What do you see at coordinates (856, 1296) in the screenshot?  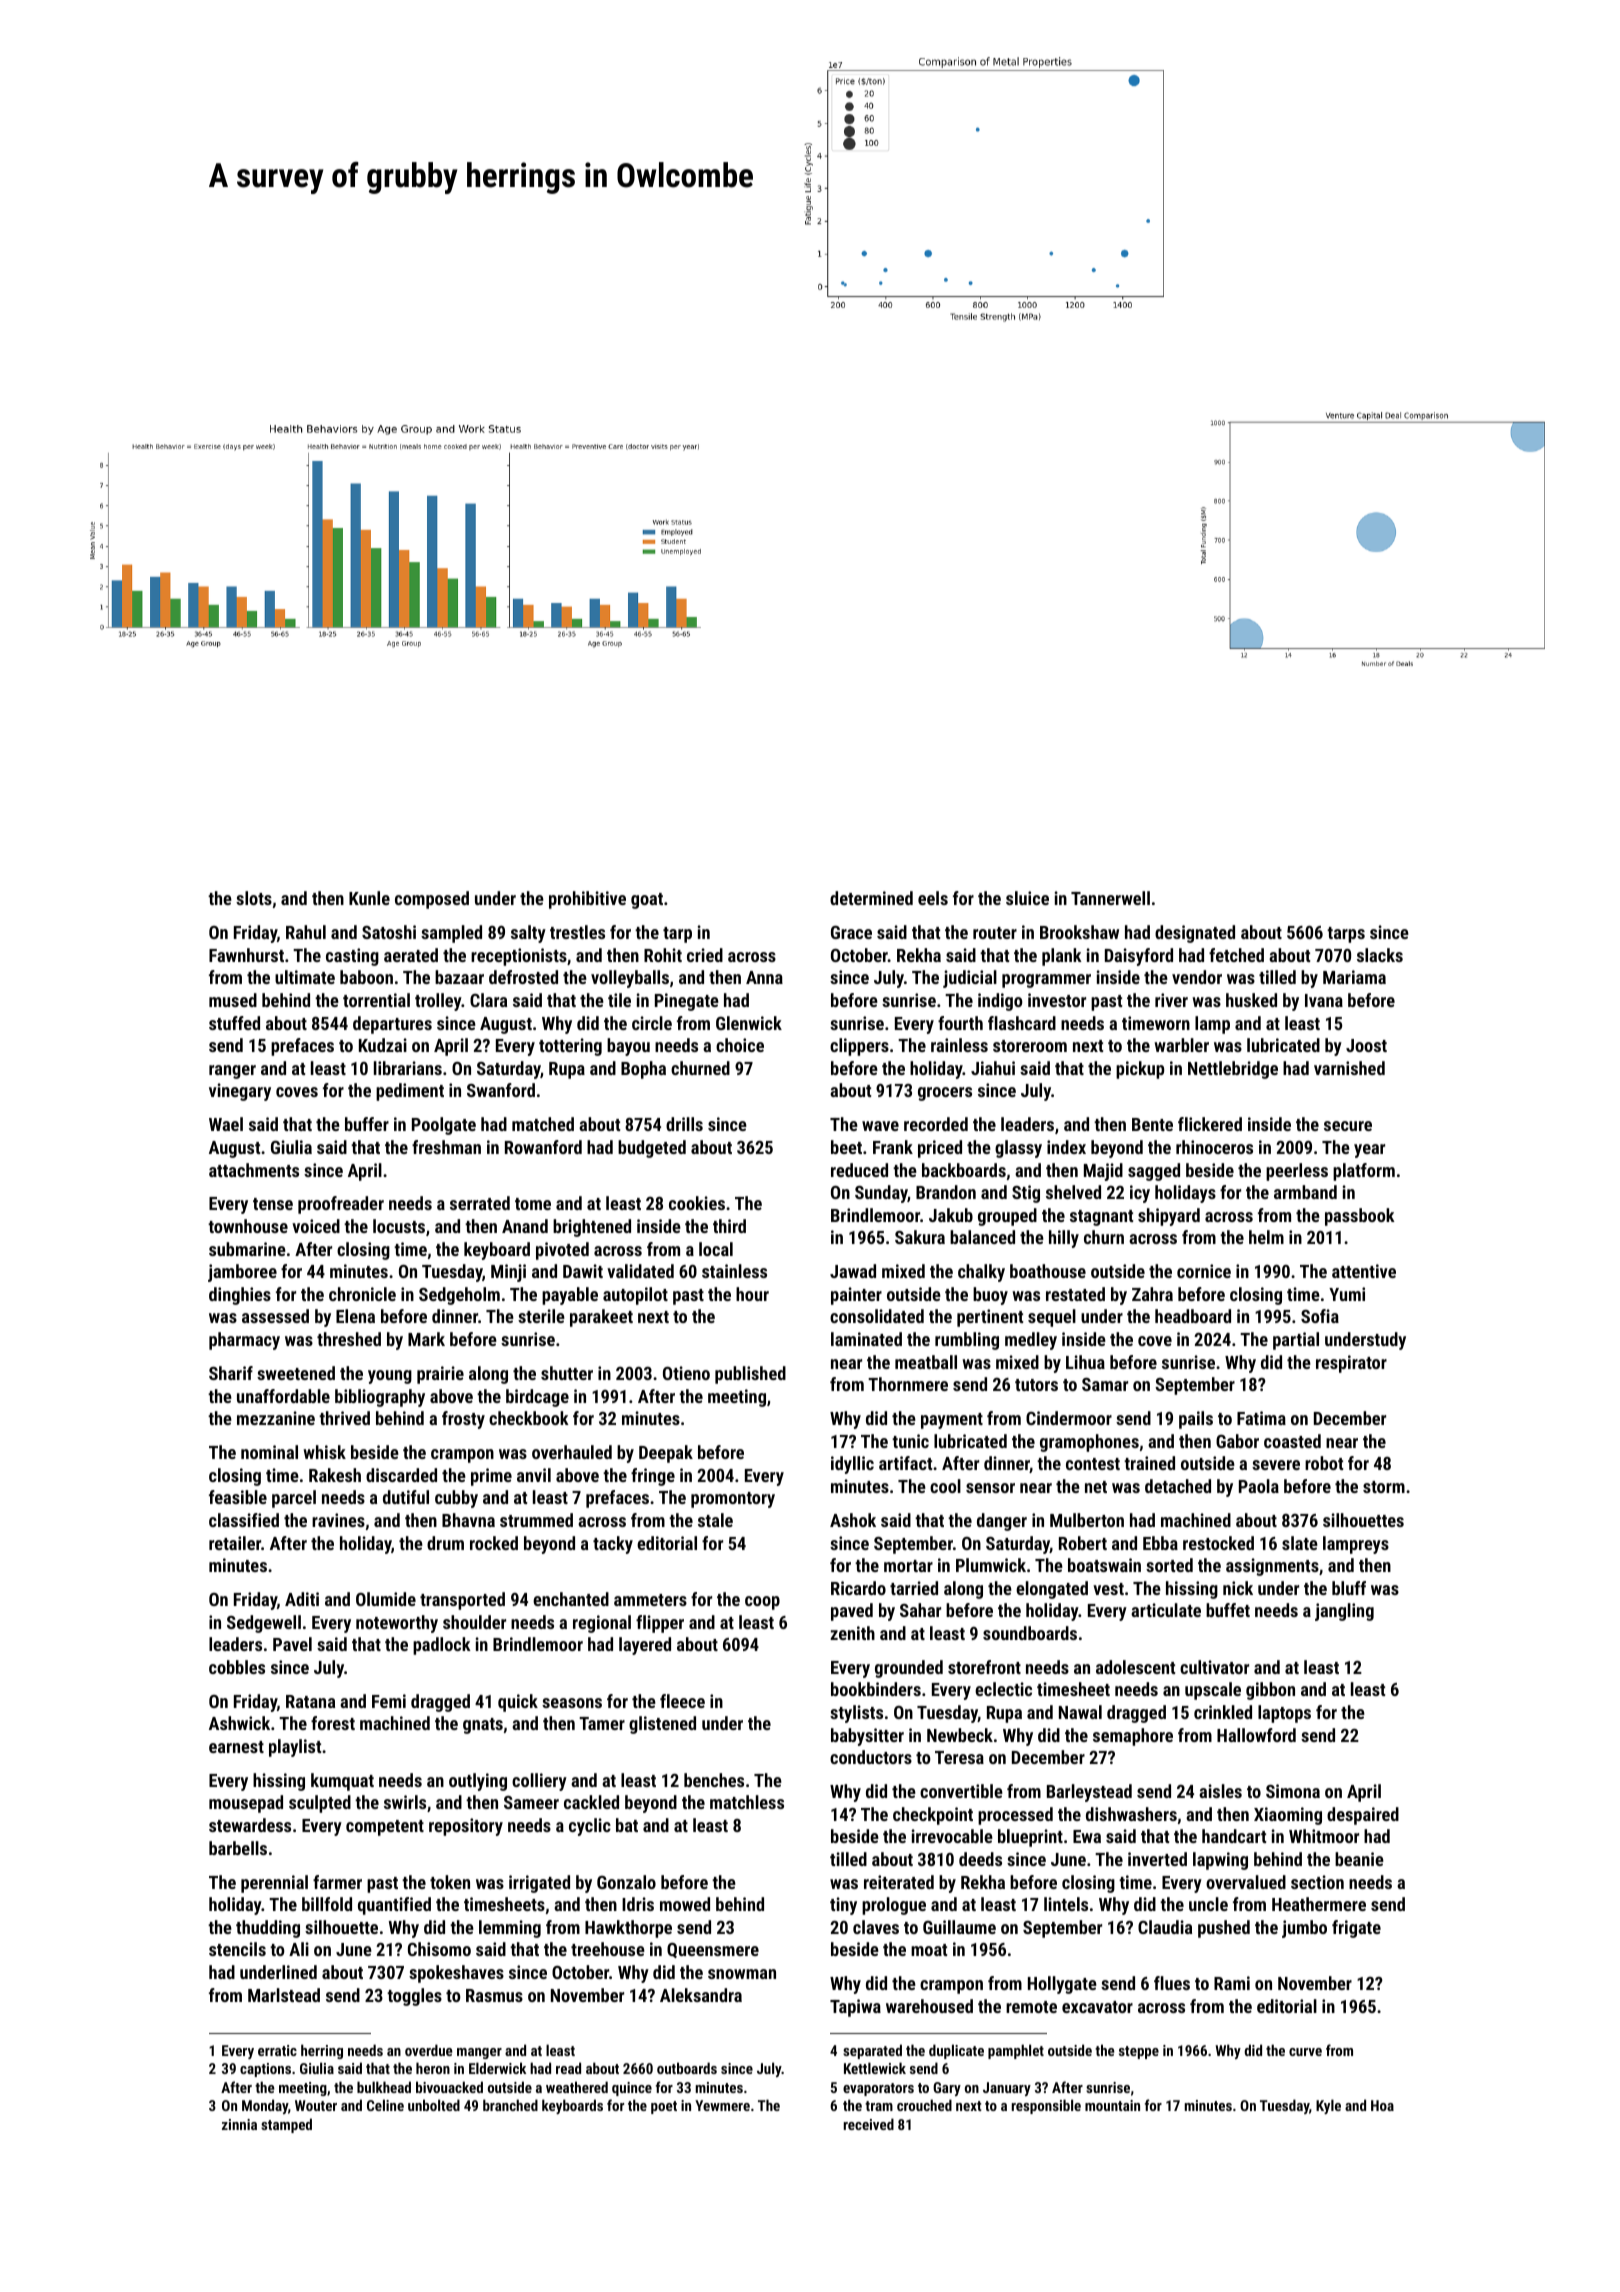 I see `painter` at bounding box center [856, 1296].
